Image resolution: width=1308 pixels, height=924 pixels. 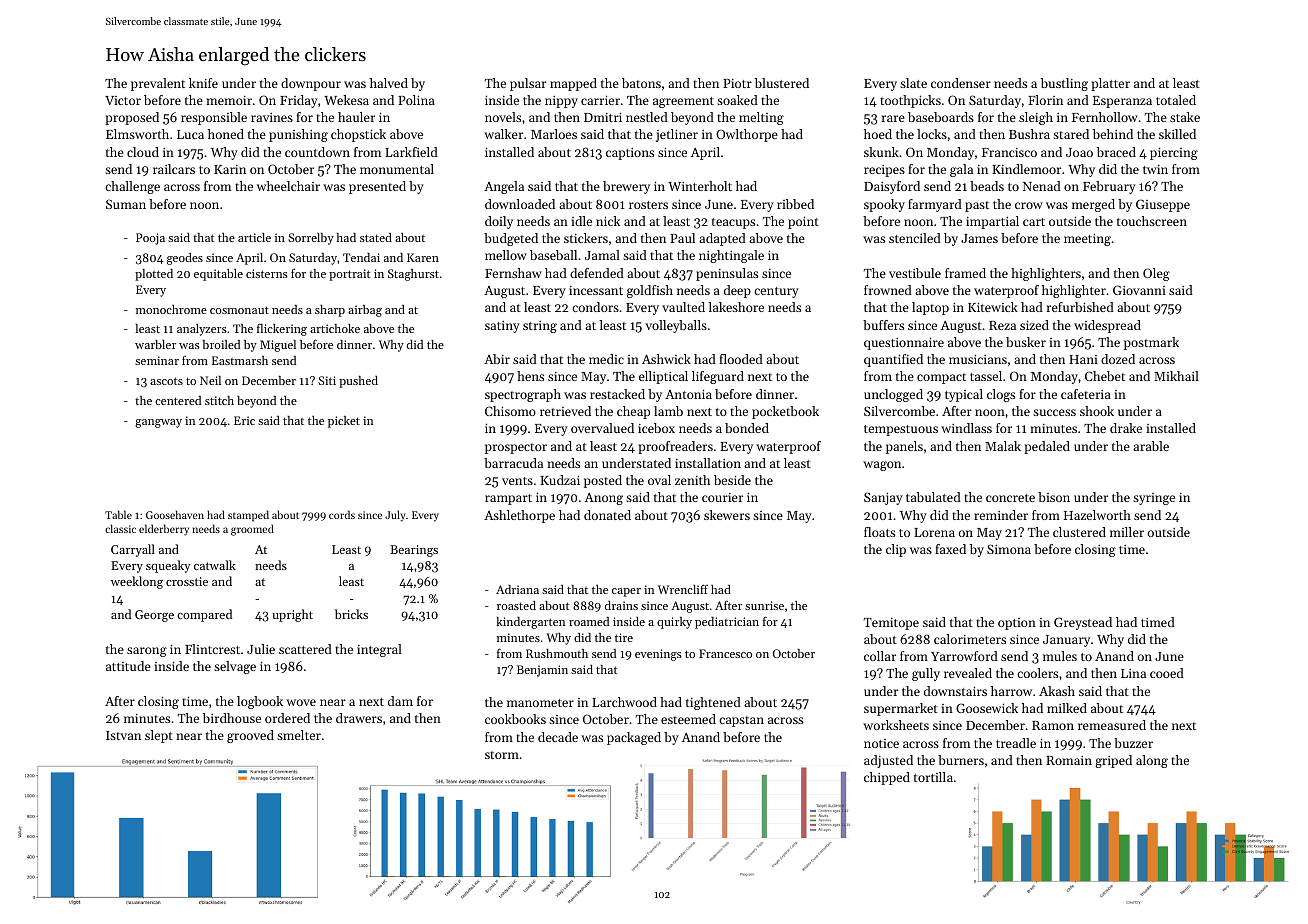 I want to click on gangway, so click(x=158, y=423).
